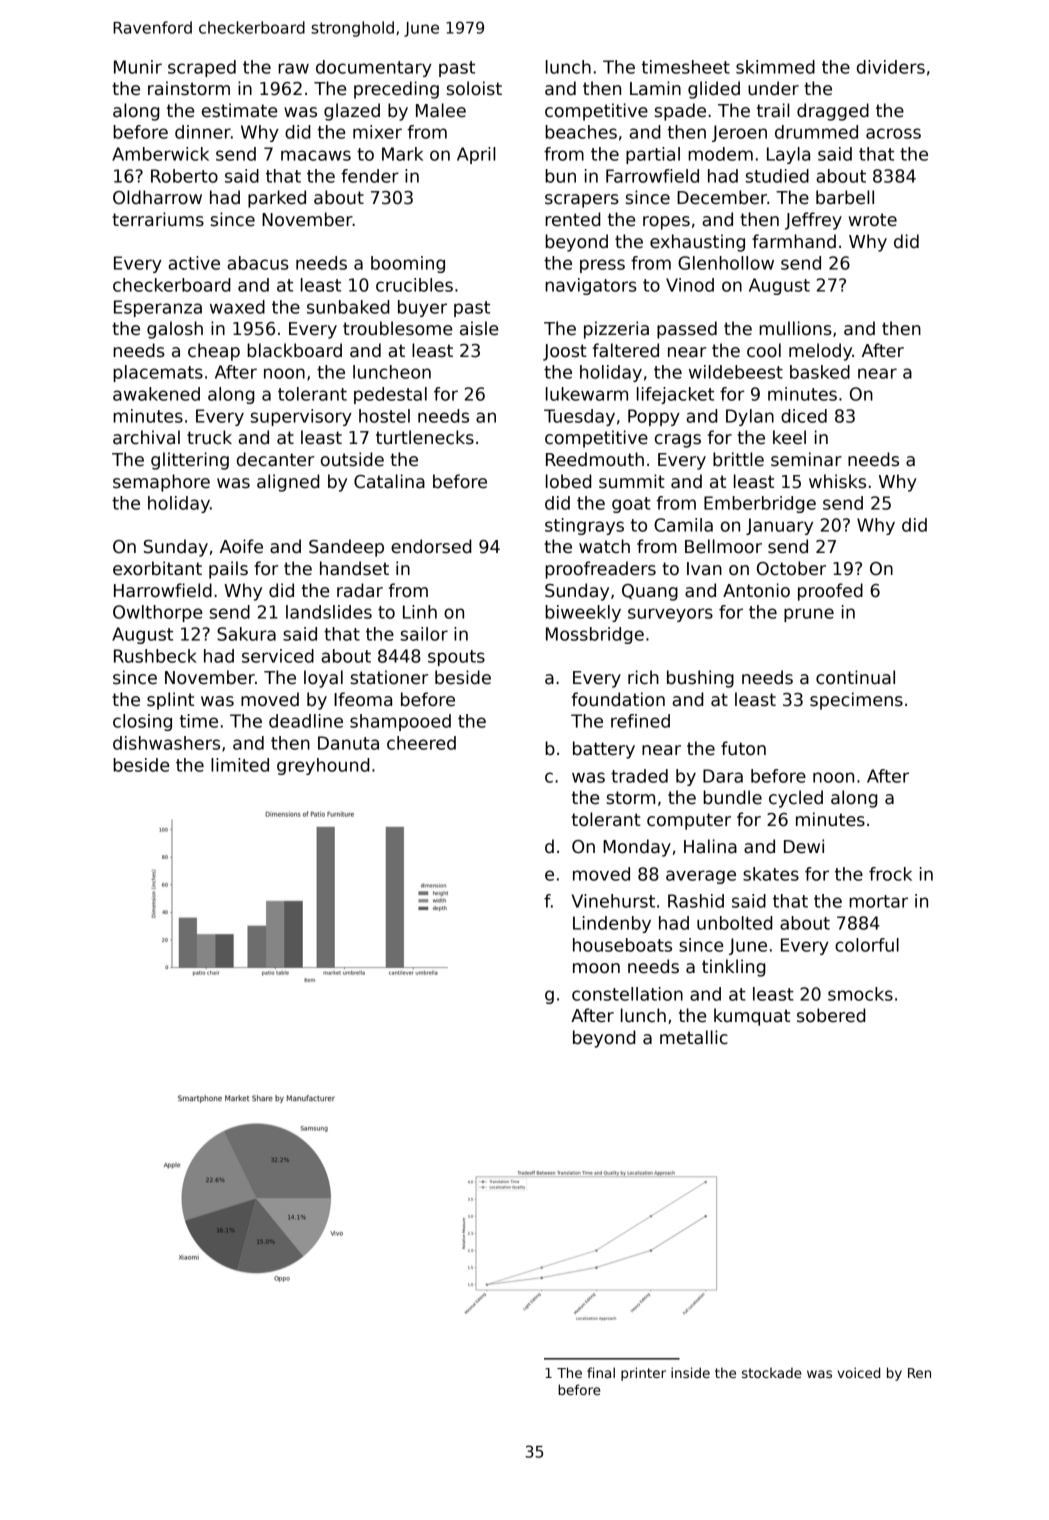  What do you see at coordinates (891, 67) in the screenshot?
I see `dividers` at bounding box center [891, 67].
